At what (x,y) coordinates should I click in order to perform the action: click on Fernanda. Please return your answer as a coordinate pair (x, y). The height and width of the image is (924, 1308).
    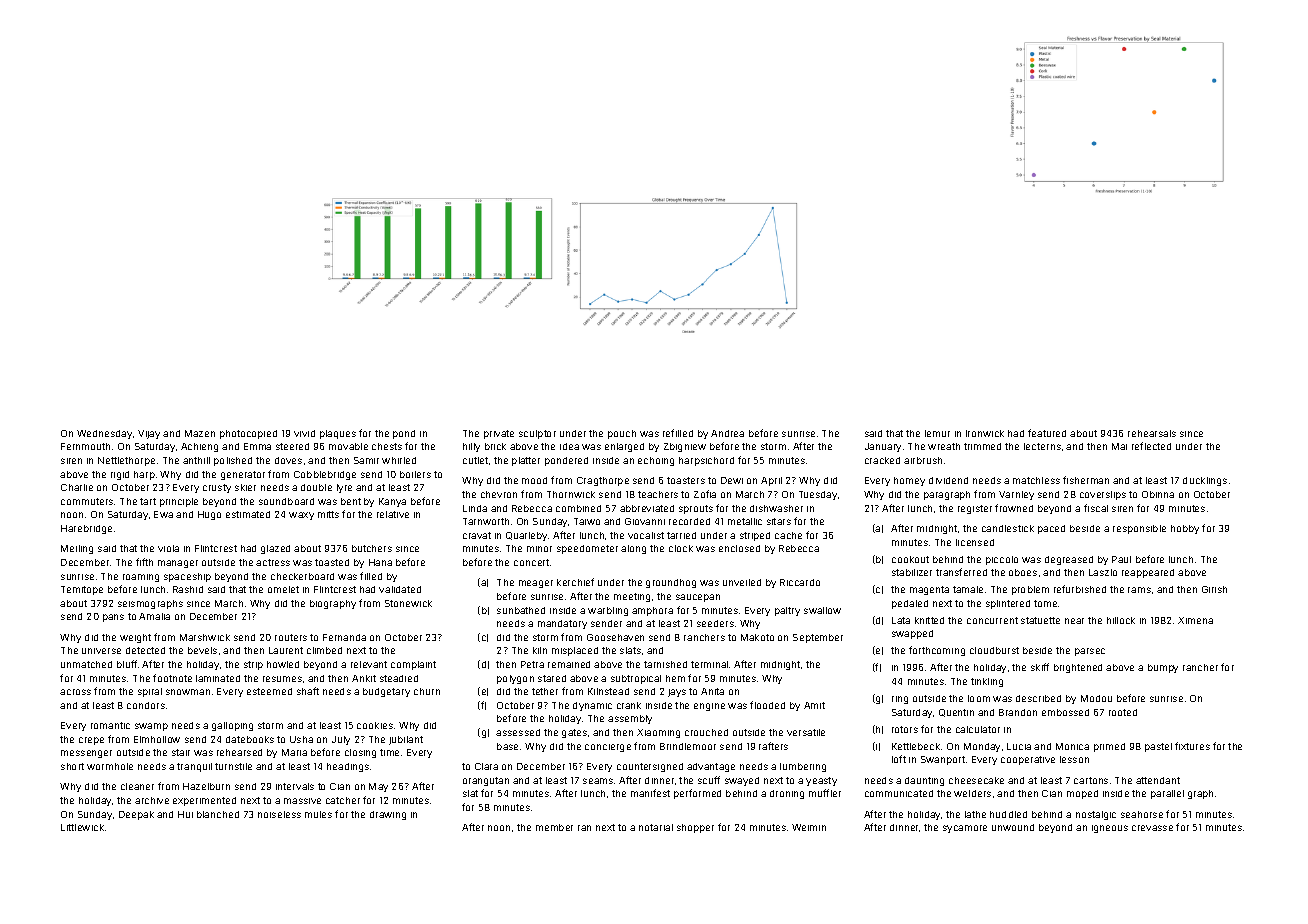
    Looking at the image, I should click on (344, 637).
